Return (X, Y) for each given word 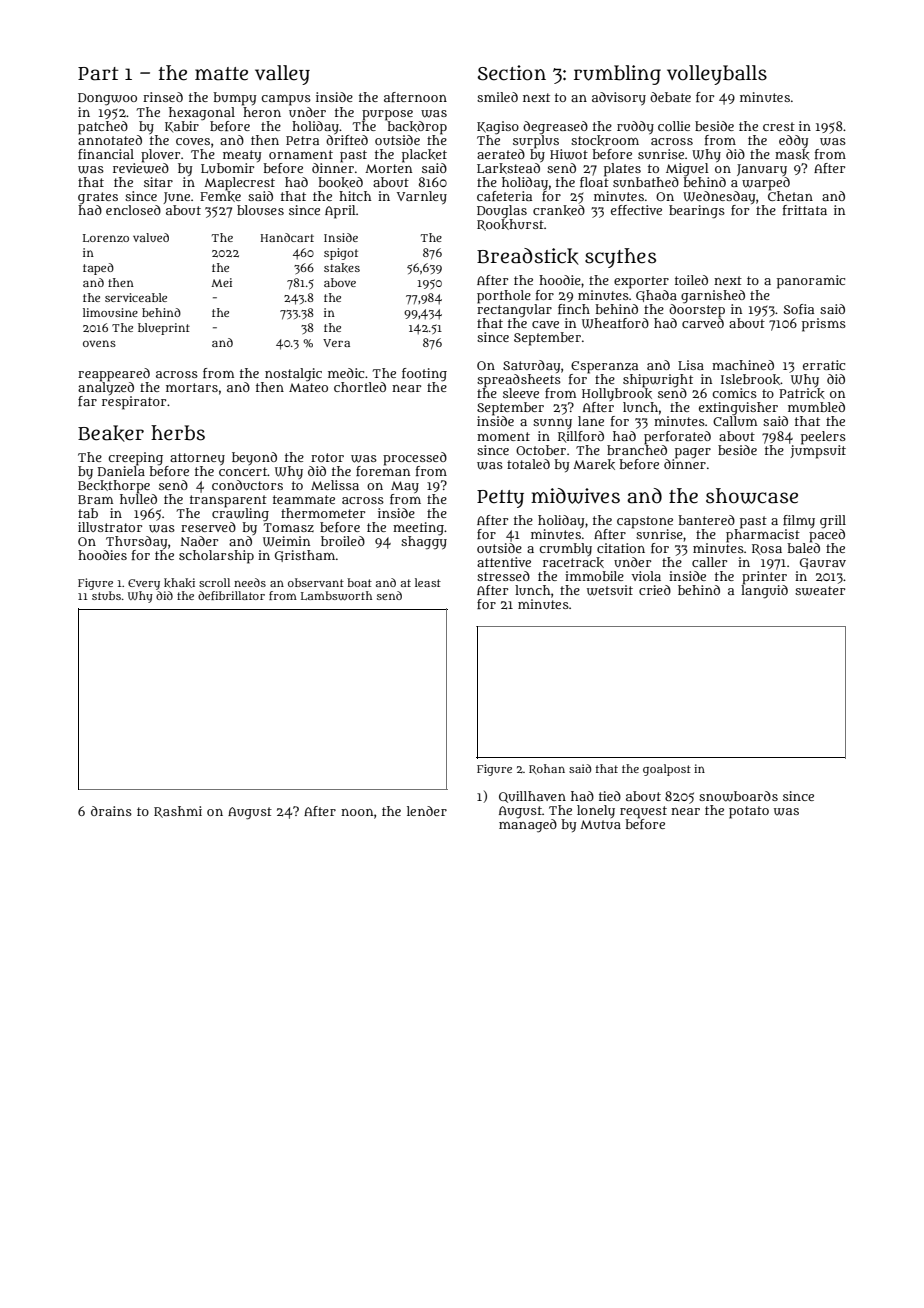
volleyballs (717, 75)
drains (111, 811)
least (428, 582)
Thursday (136, 542)
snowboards (738, 796)
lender (427, 811)
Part (98, 74)
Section (512, 73)
